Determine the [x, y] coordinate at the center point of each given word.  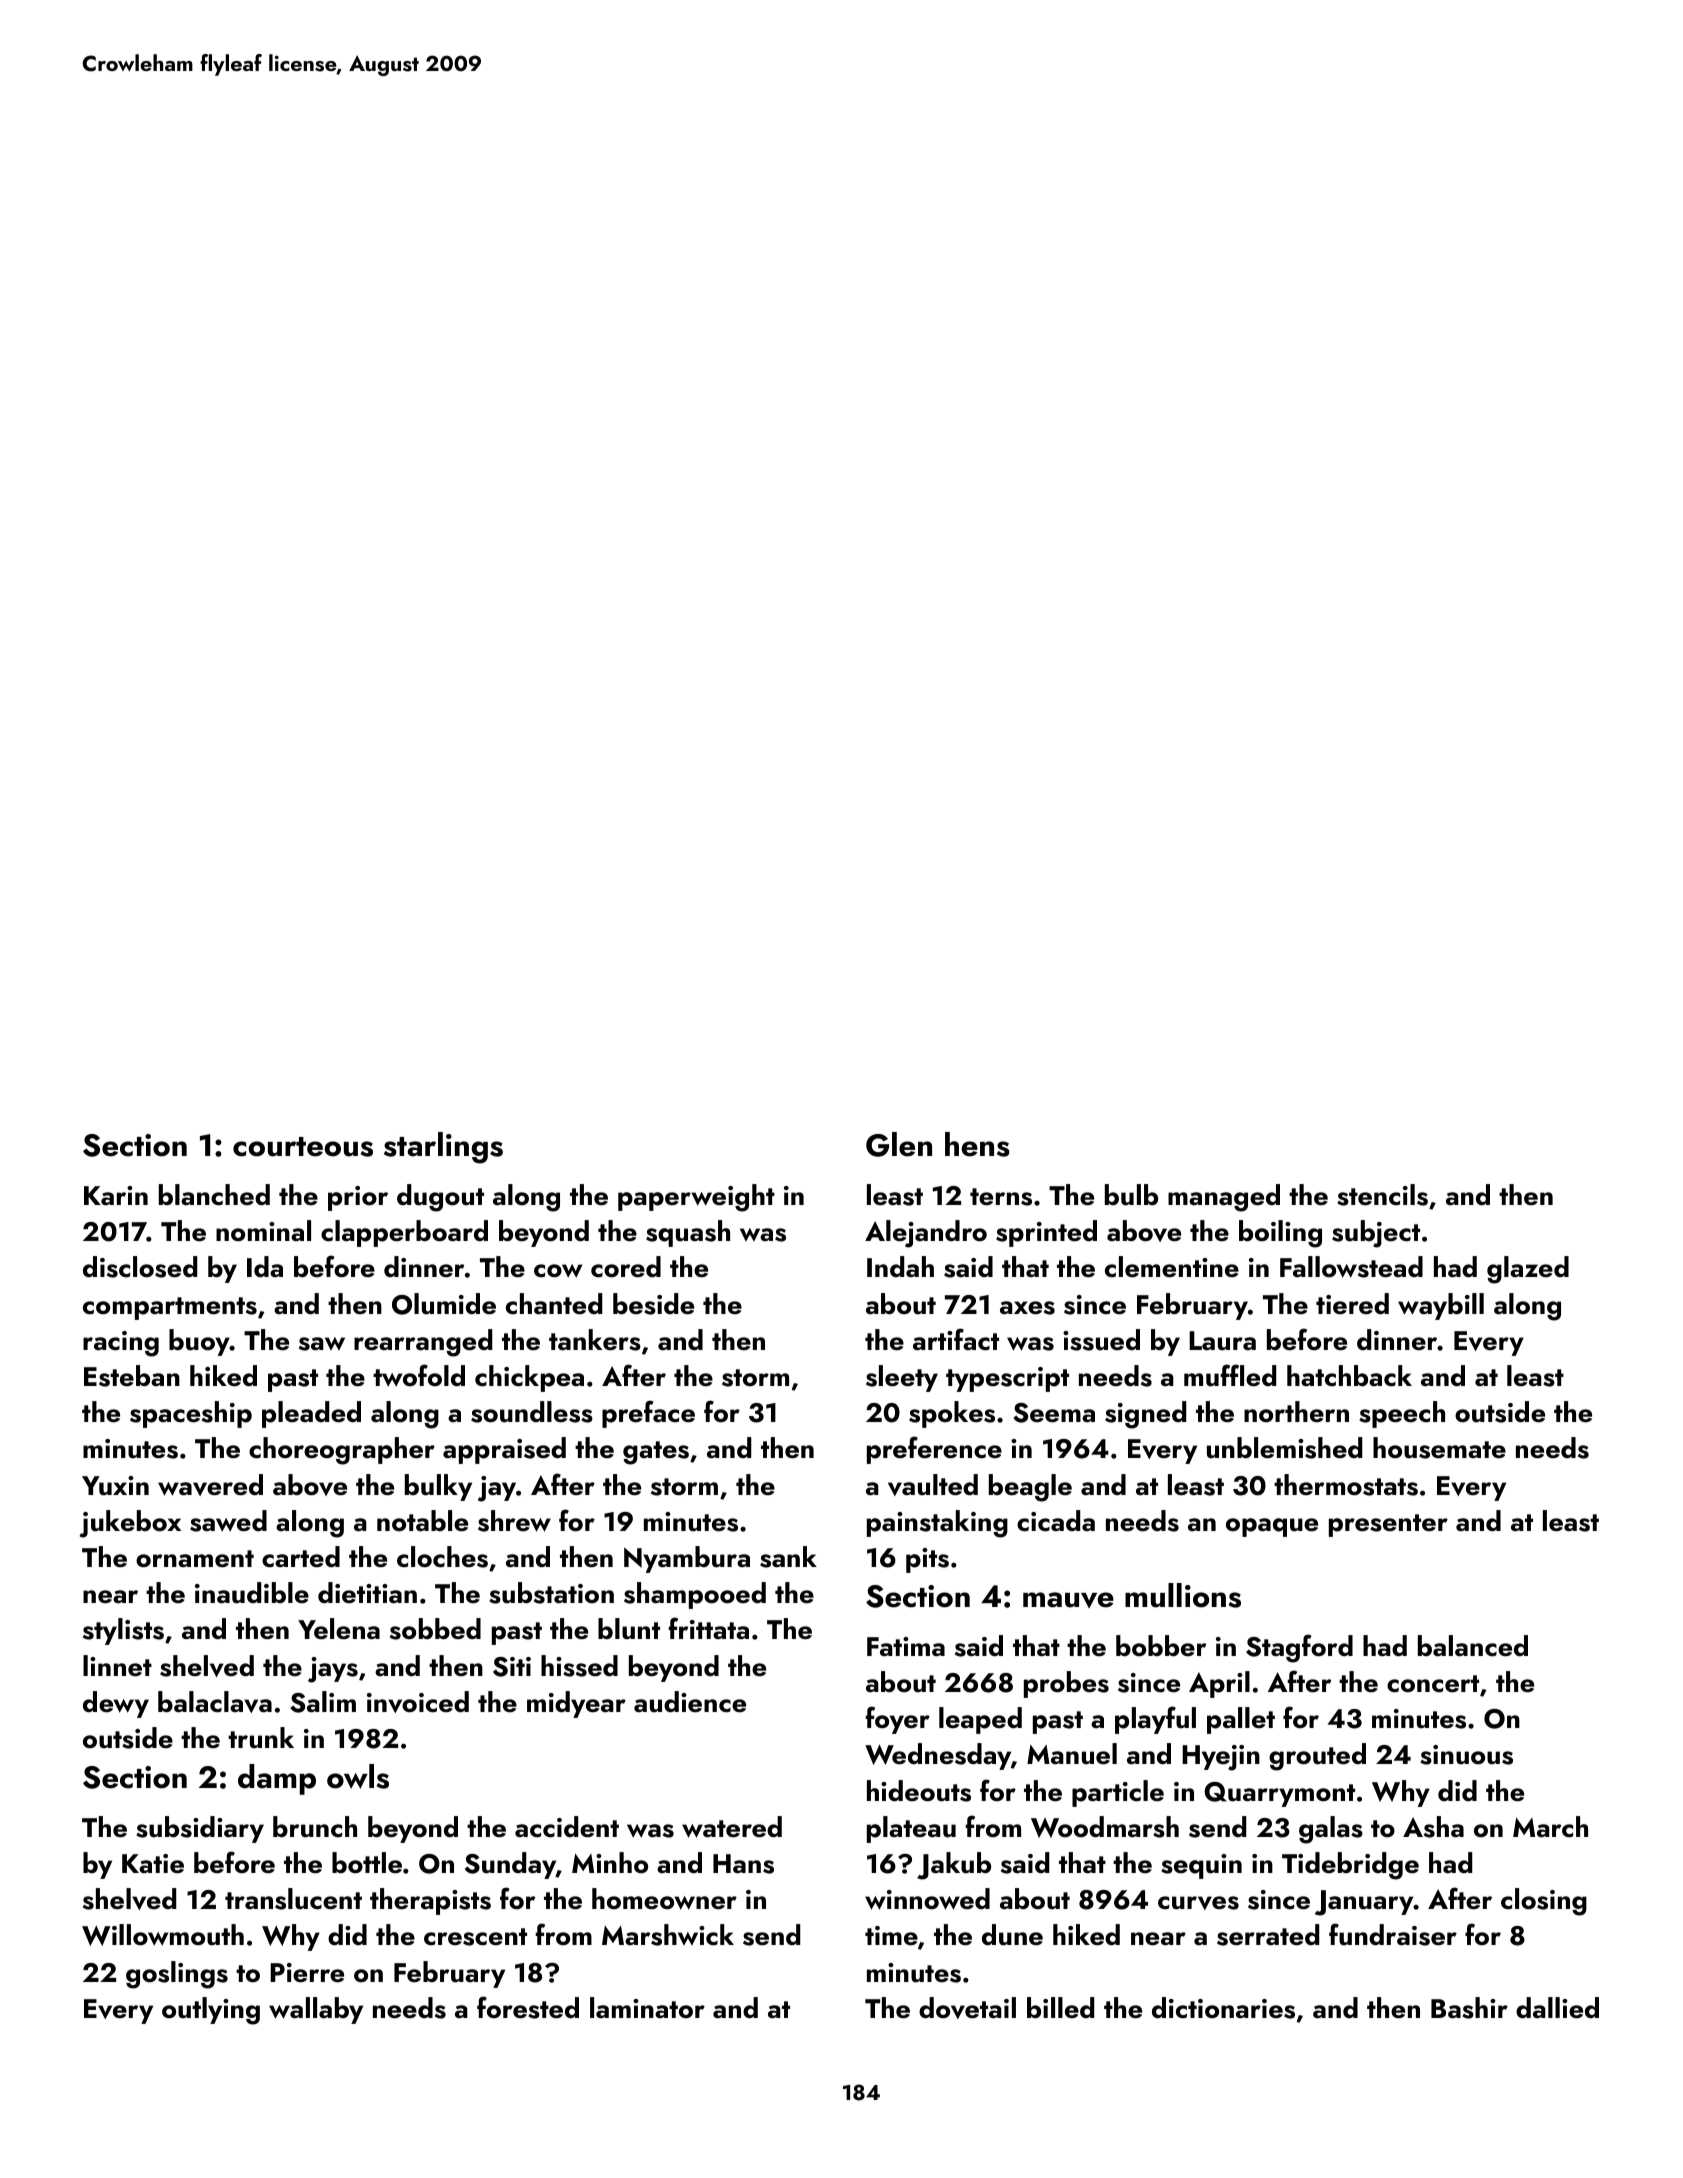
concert [1433, 1684]
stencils [1382, 1195]
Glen [899, 1144]
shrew [514, 1521]
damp [277, 1779]
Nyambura [687, 1559]
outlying [211, 2011]
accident [567, 1827]
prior [358, 1198]
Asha [1433, 1827]
